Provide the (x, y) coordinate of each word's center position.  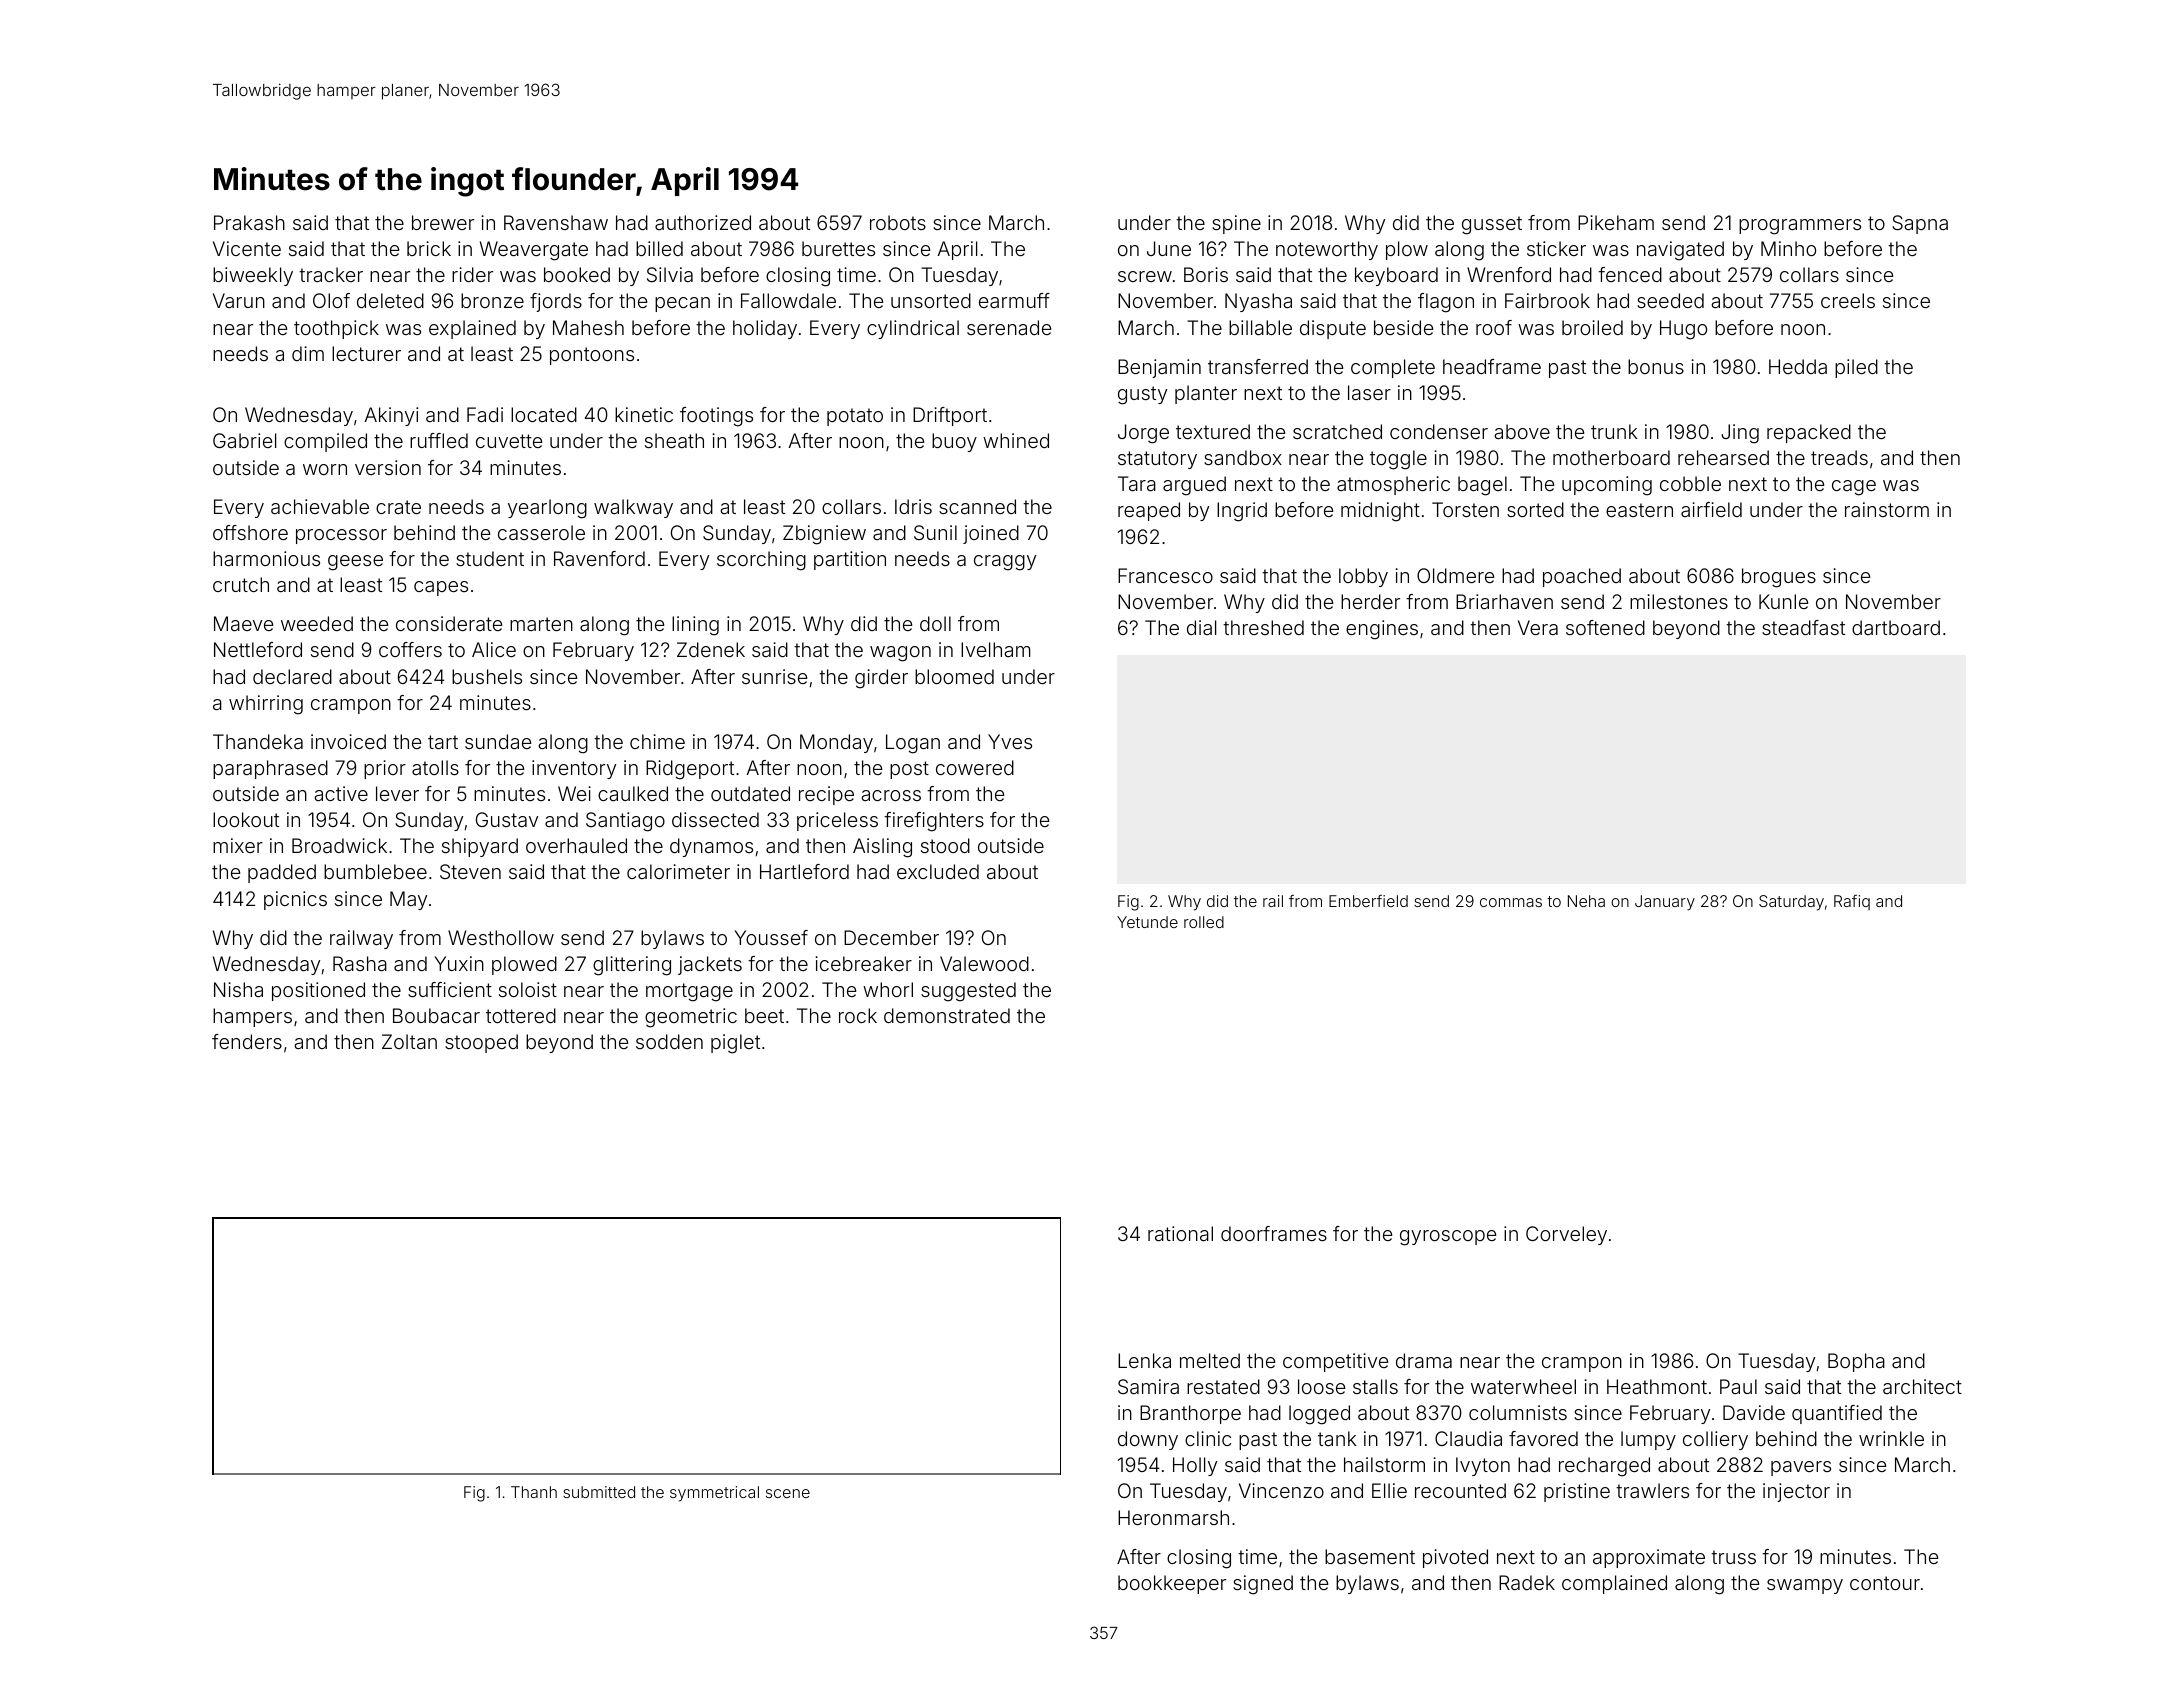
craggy (1005, 563)
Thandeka (258, 741)
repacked (1809, 433)
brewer (443, 222)
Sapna (1920, 224)
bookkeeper (1172, 1584)
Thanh (534, 1492)
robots (898, 222)
